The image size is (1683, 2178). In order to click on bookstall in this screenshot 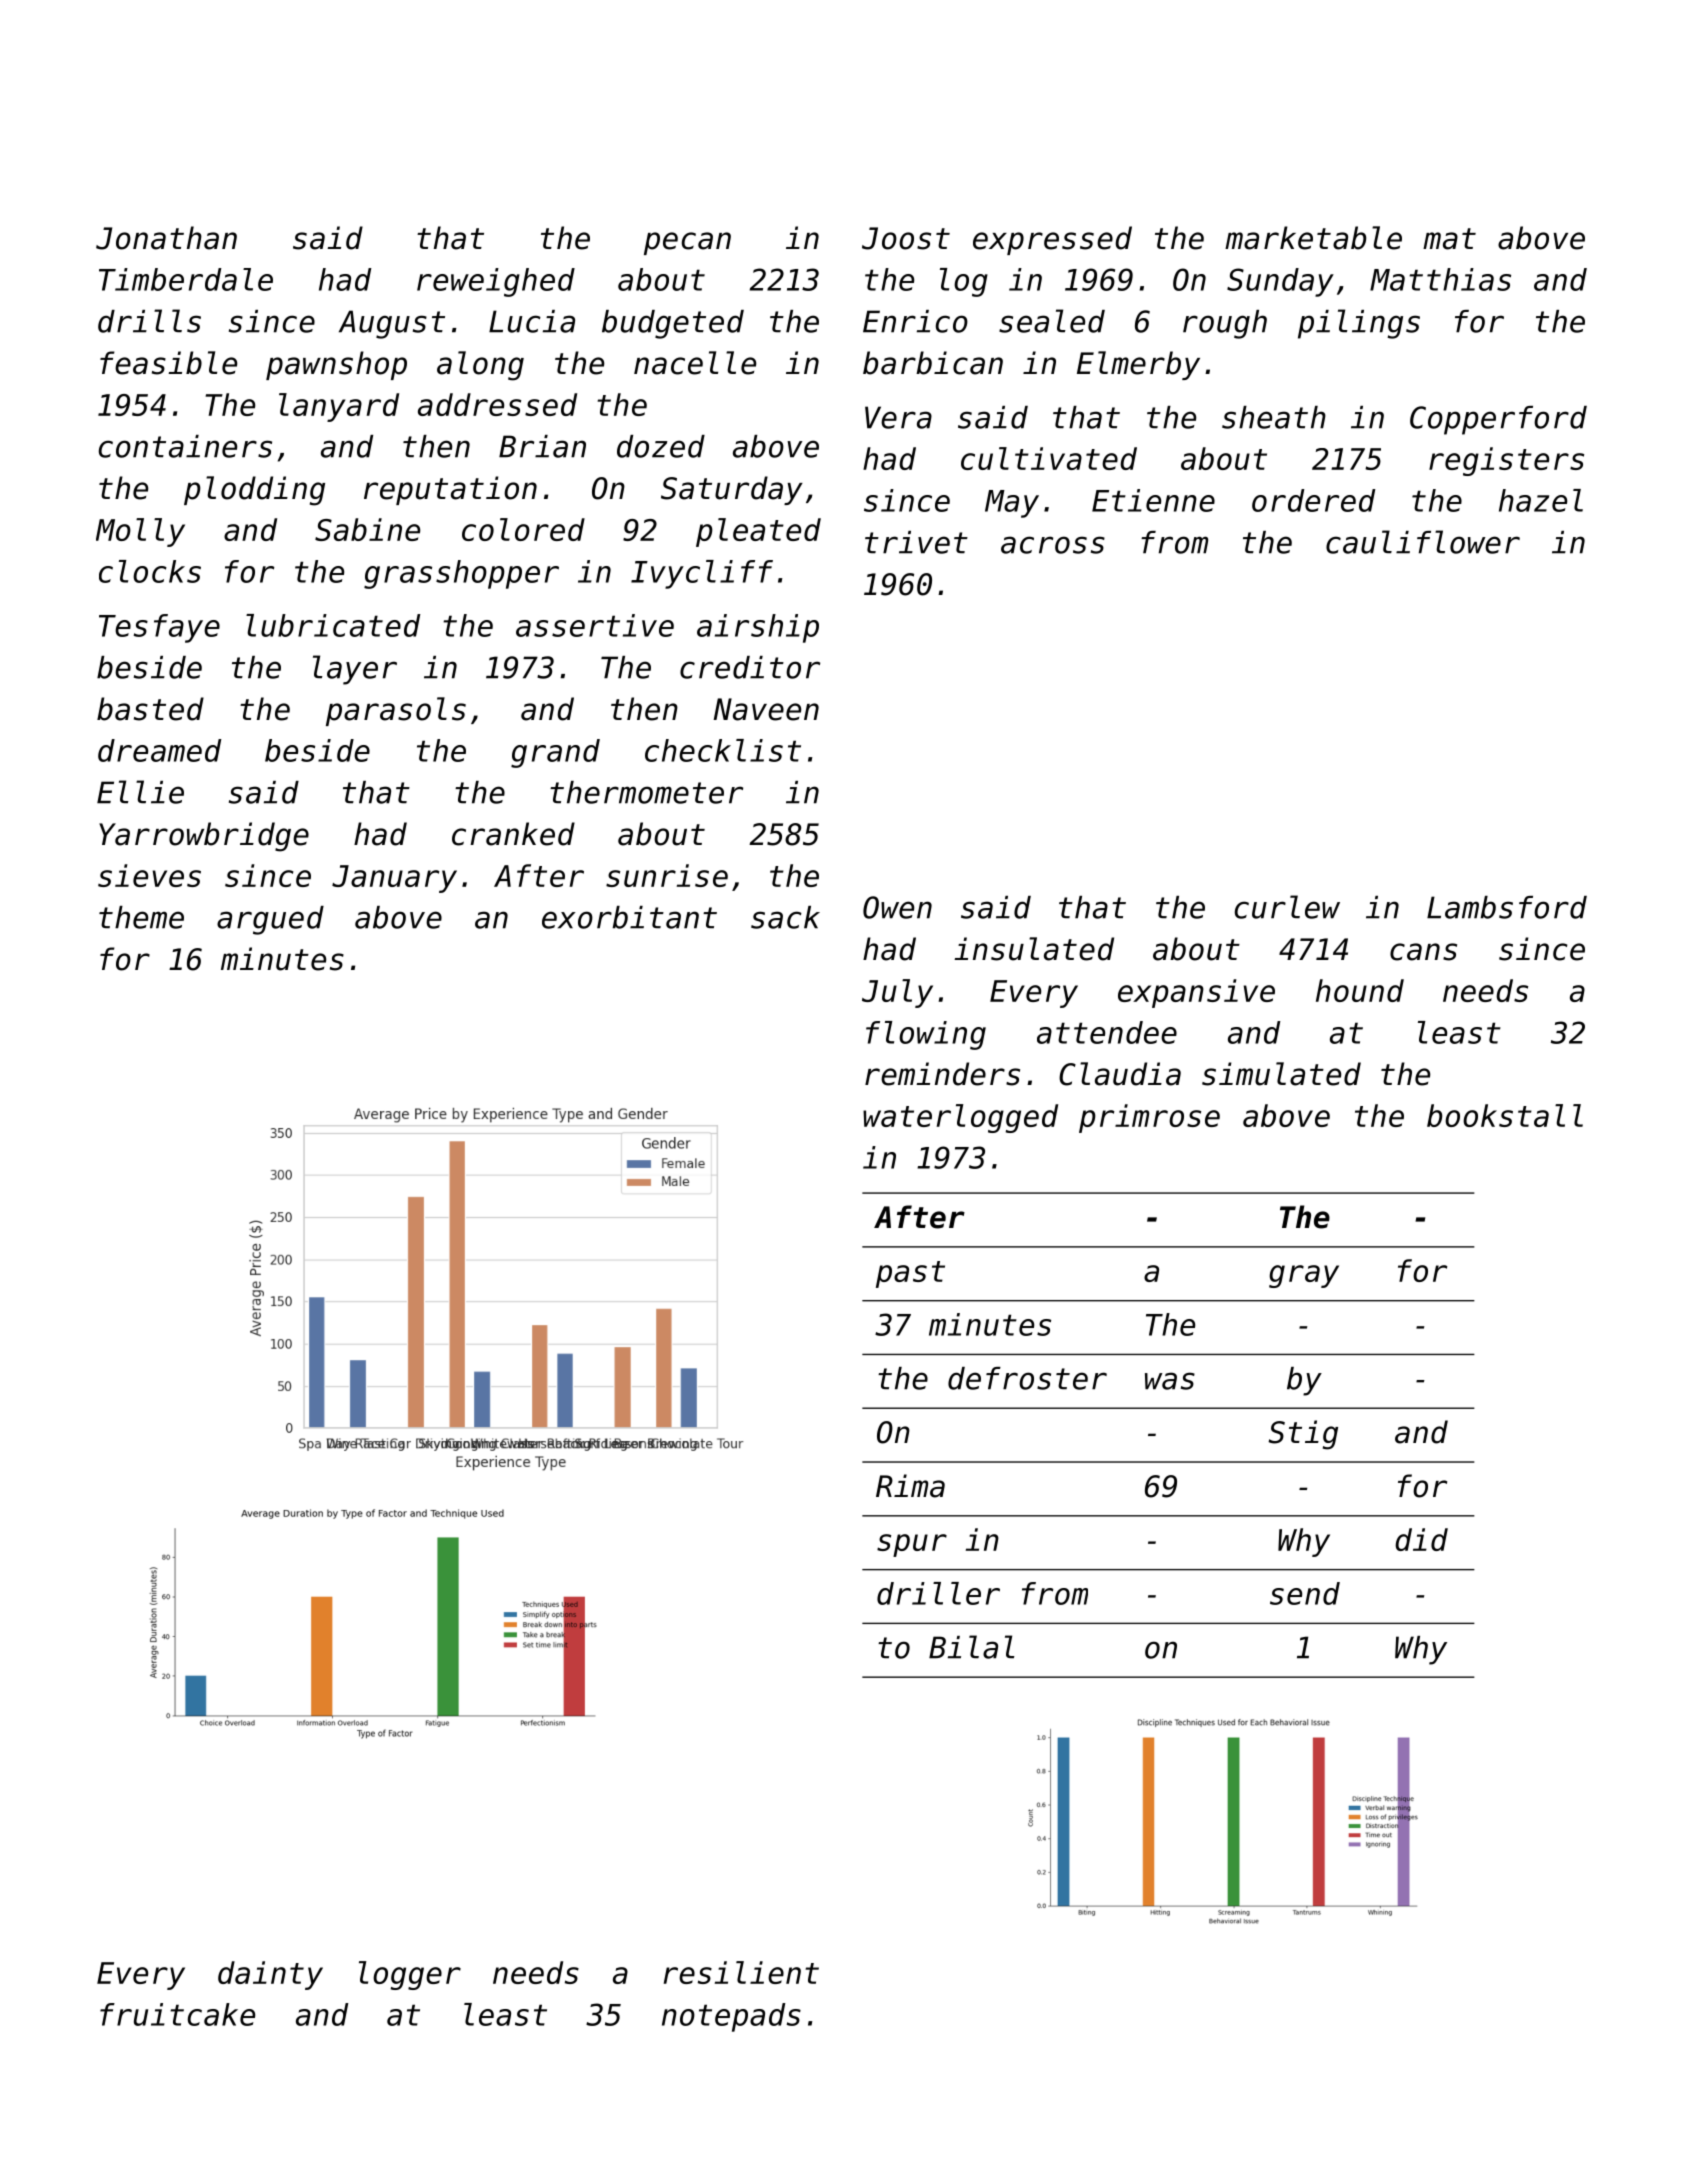, I will do `click(1505, 1115)`.
